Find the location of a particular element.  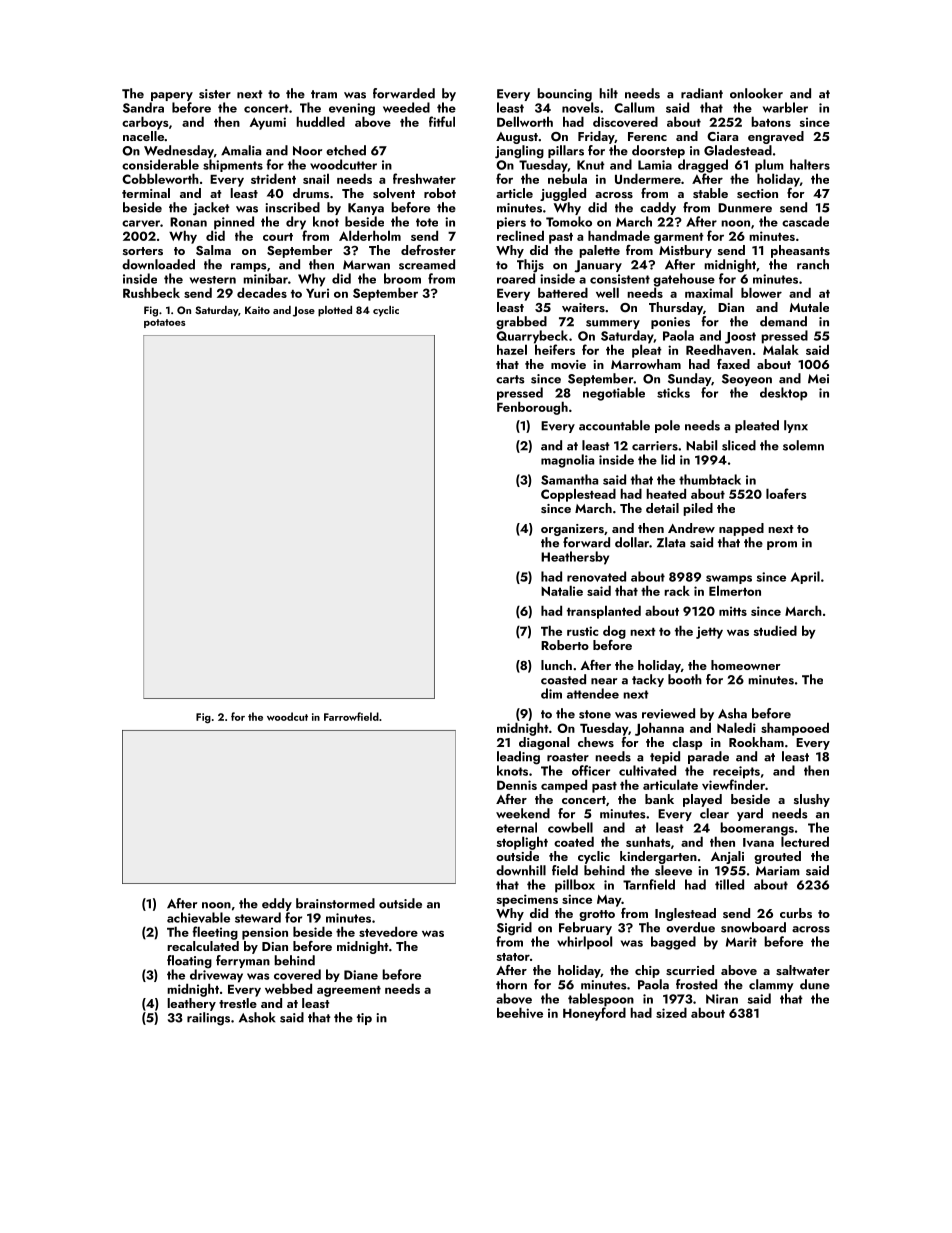

sunhats is located at coordinates (648, 841).
